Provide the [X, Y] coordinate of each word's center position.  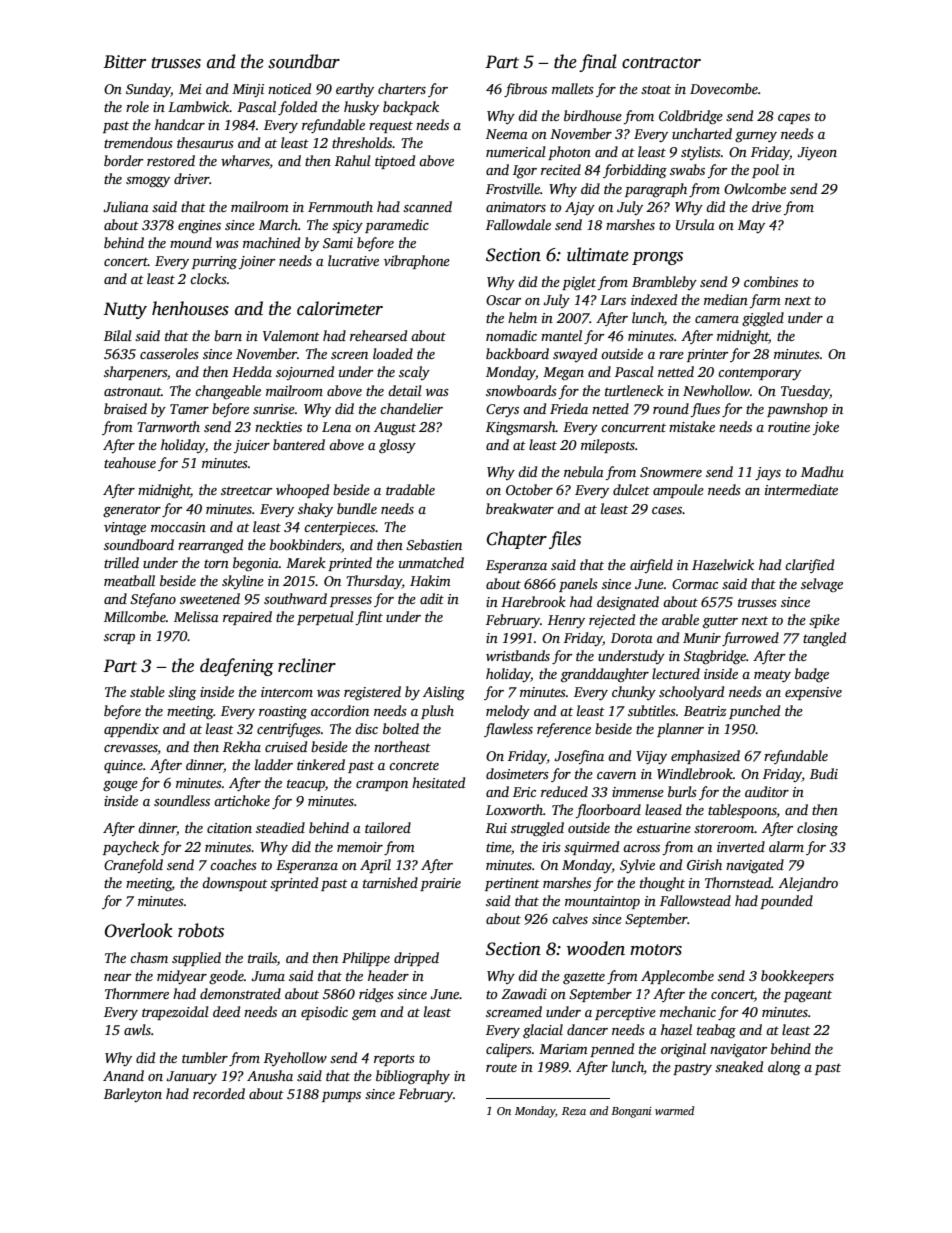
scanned [427, 206]
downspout [235, 884]
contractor [661, 63]
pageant [808, 996]
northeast [402, 746]
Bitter [124, 62]
